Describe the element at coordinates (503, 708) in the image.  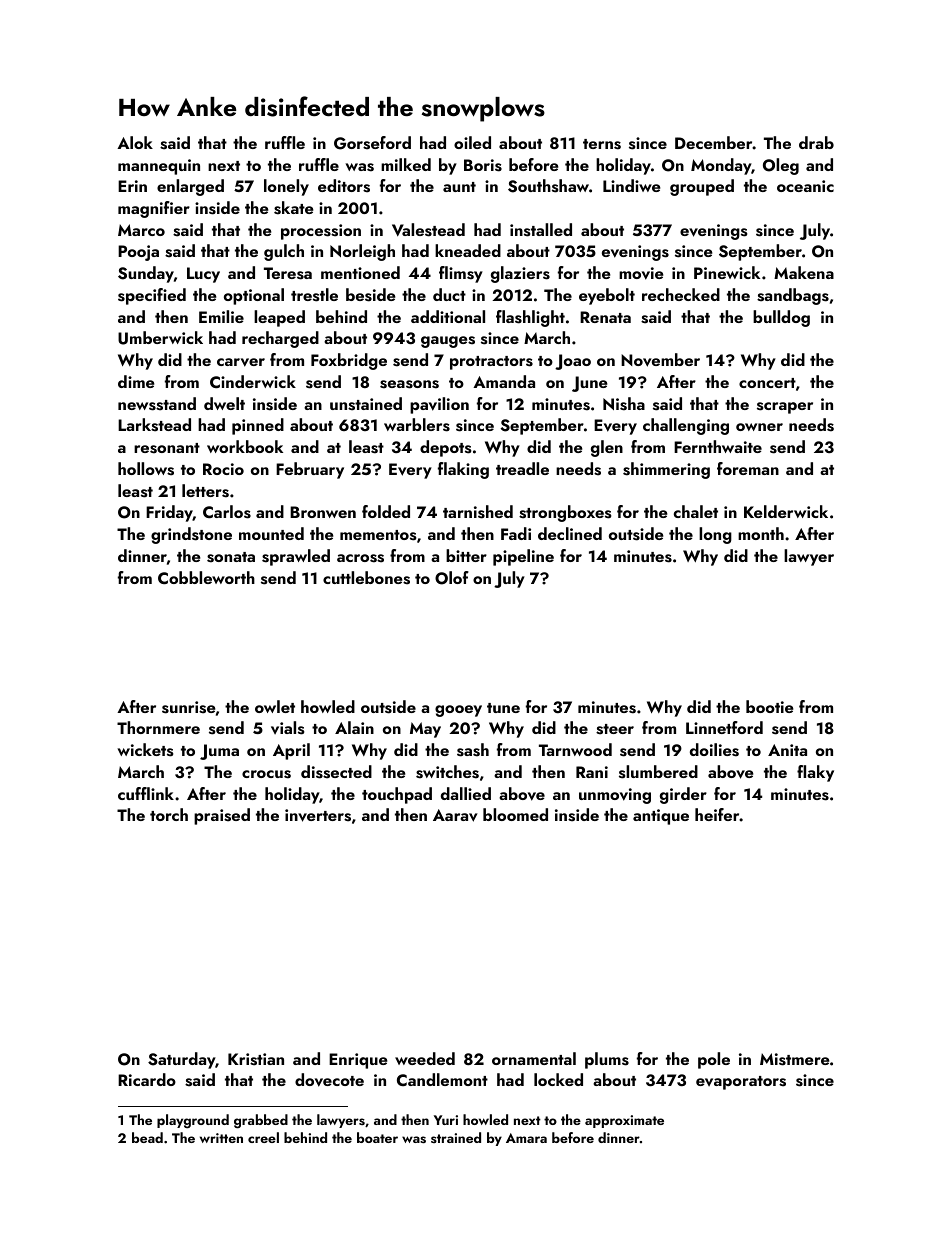
I see `tune` at that location.
